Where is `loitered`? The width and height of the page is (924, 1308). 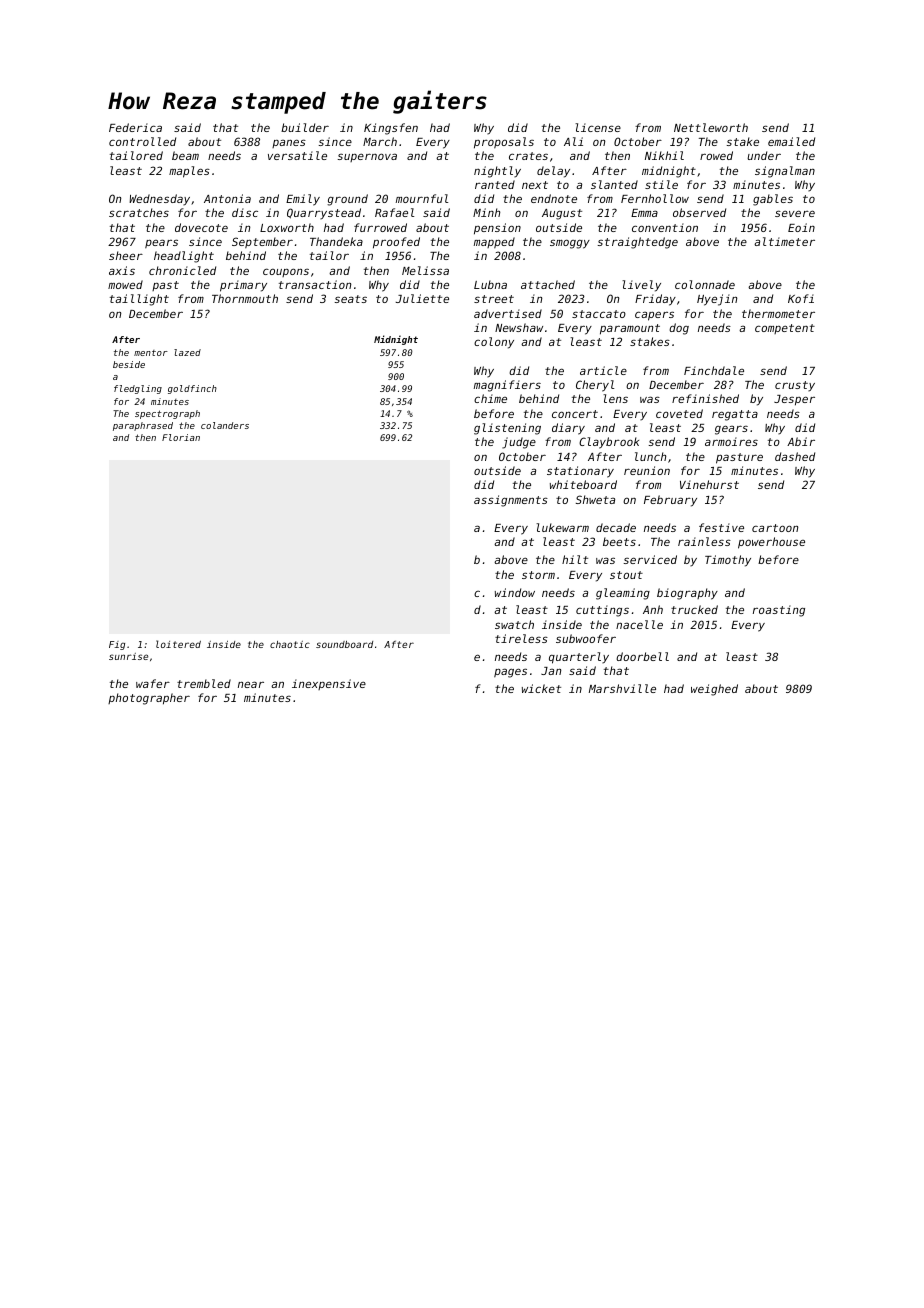 loitered is located at coordinates (178, 644).
